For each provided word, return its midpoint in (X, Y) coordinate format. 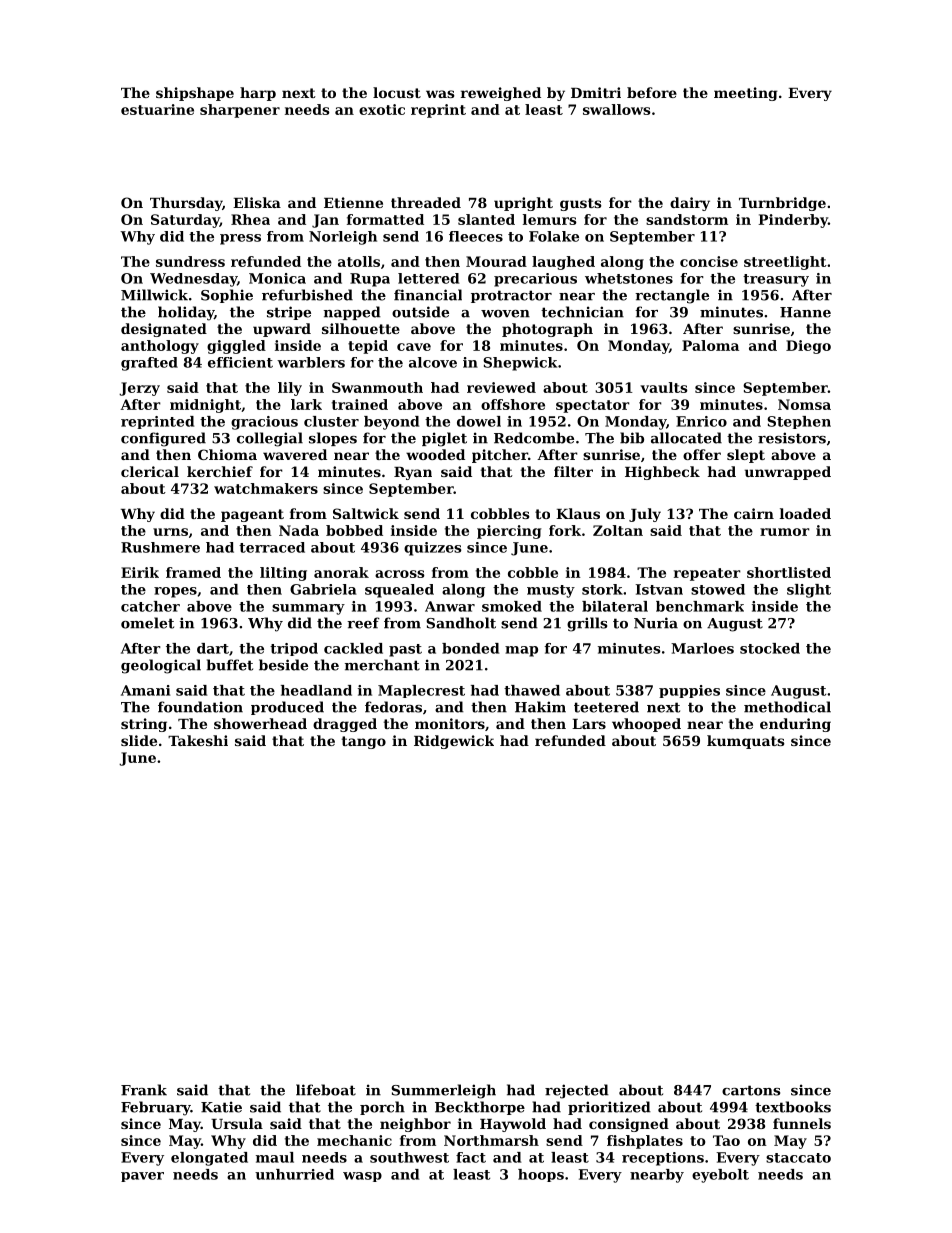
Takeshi (198, 740)
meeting (746, 94)
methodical (787, 707)
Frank (144, 1090)
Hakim (540, 707)
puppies (689, 691)
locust (397, 92)
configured (163, 439)
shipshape (195, 94)
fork (565, 530)
